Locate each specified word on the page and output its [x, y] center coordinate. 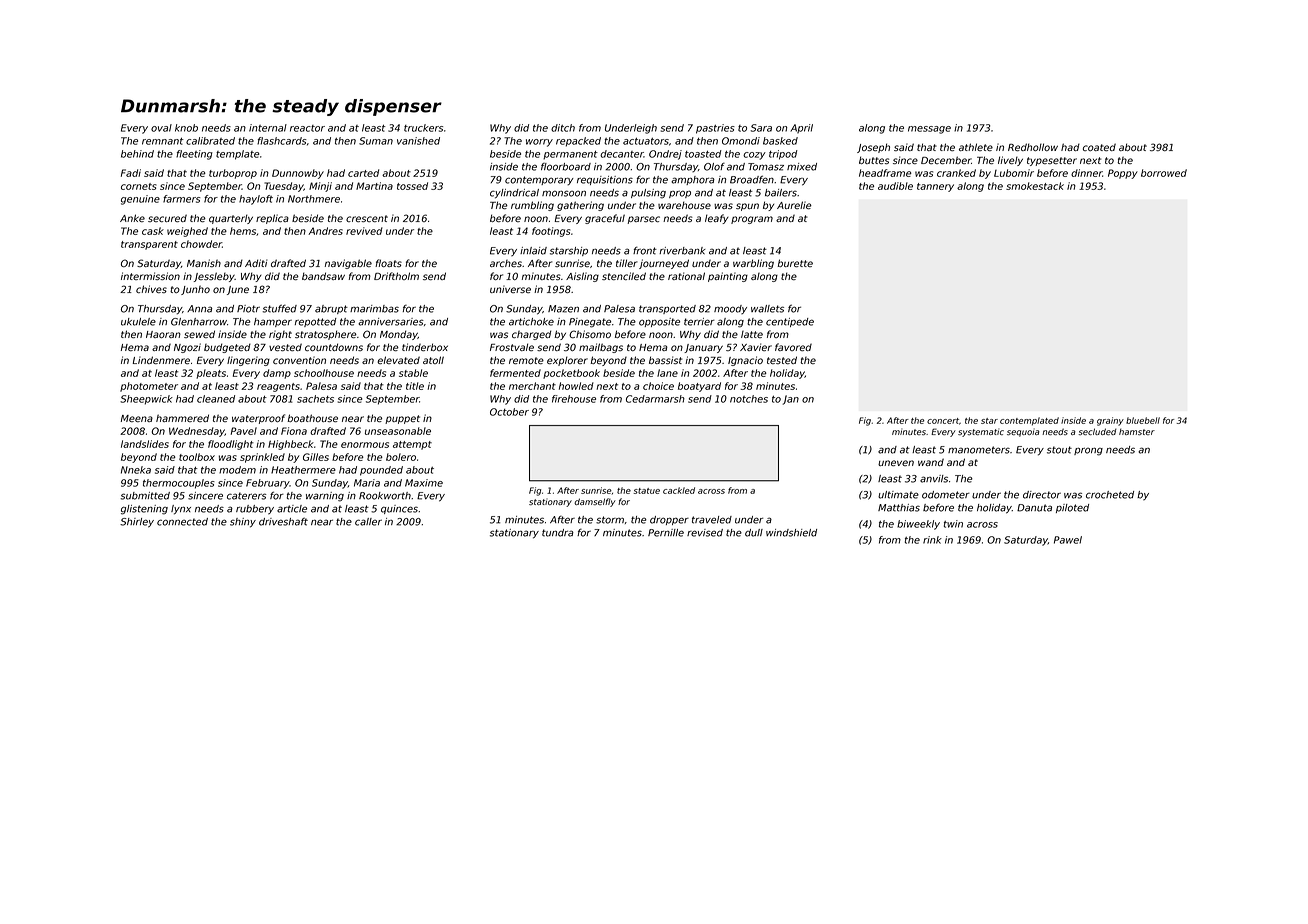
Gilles [316, 457]
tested [782, 360]
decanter [622, 154]
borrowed [1164, 173]
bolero [401, 457]
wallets [767, 309]
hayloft [256, 200]
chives [151, 289]
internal [268, 128]
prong [1088, 451]
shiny [243, 523]
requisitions [605, 180]
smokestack [1035, 186]
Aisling [582, 277]
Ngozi [187, 348]
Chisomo [590, 334]
